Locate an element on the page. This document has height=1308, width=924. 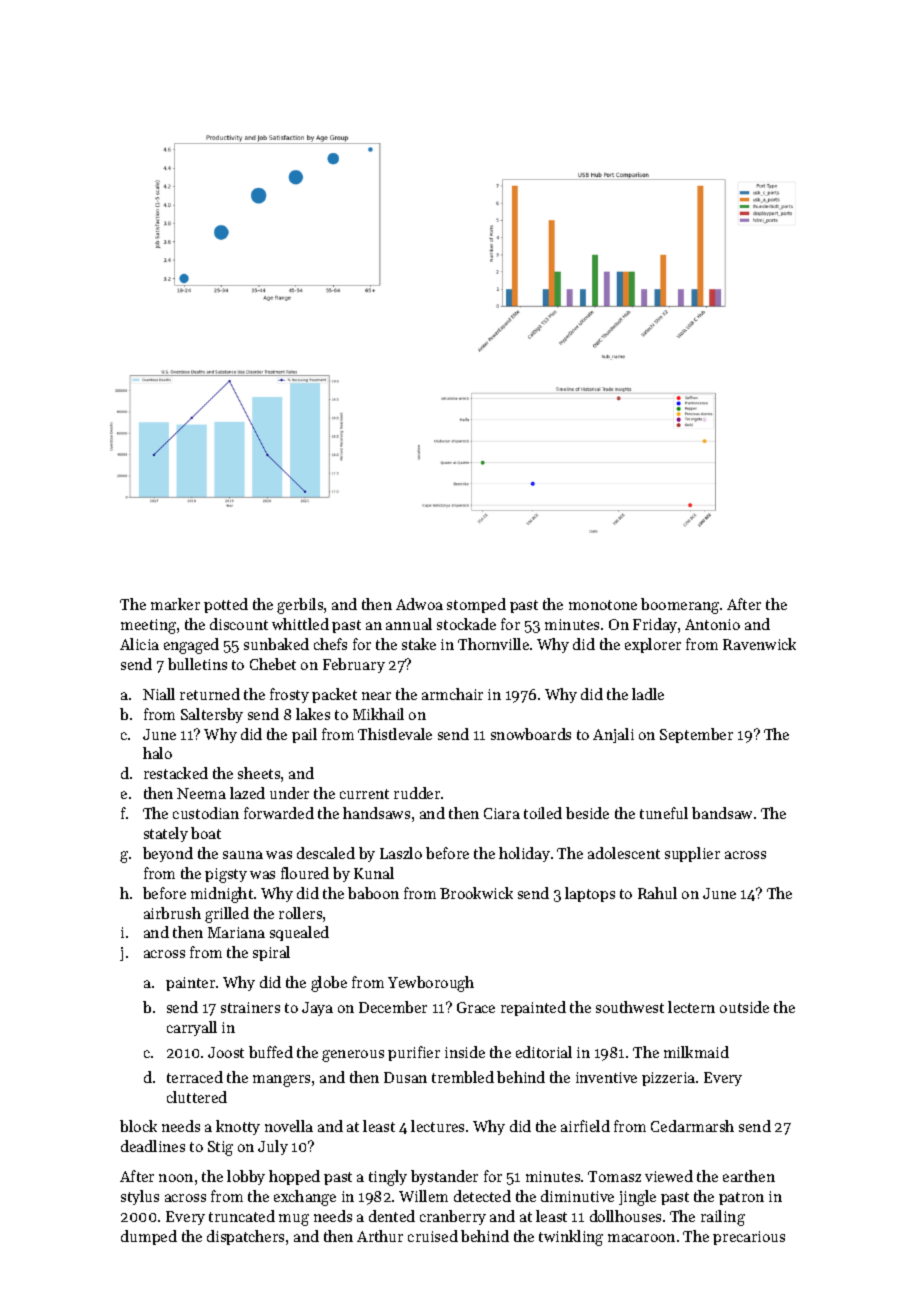
Niall is located at coordinates (159, 694).
